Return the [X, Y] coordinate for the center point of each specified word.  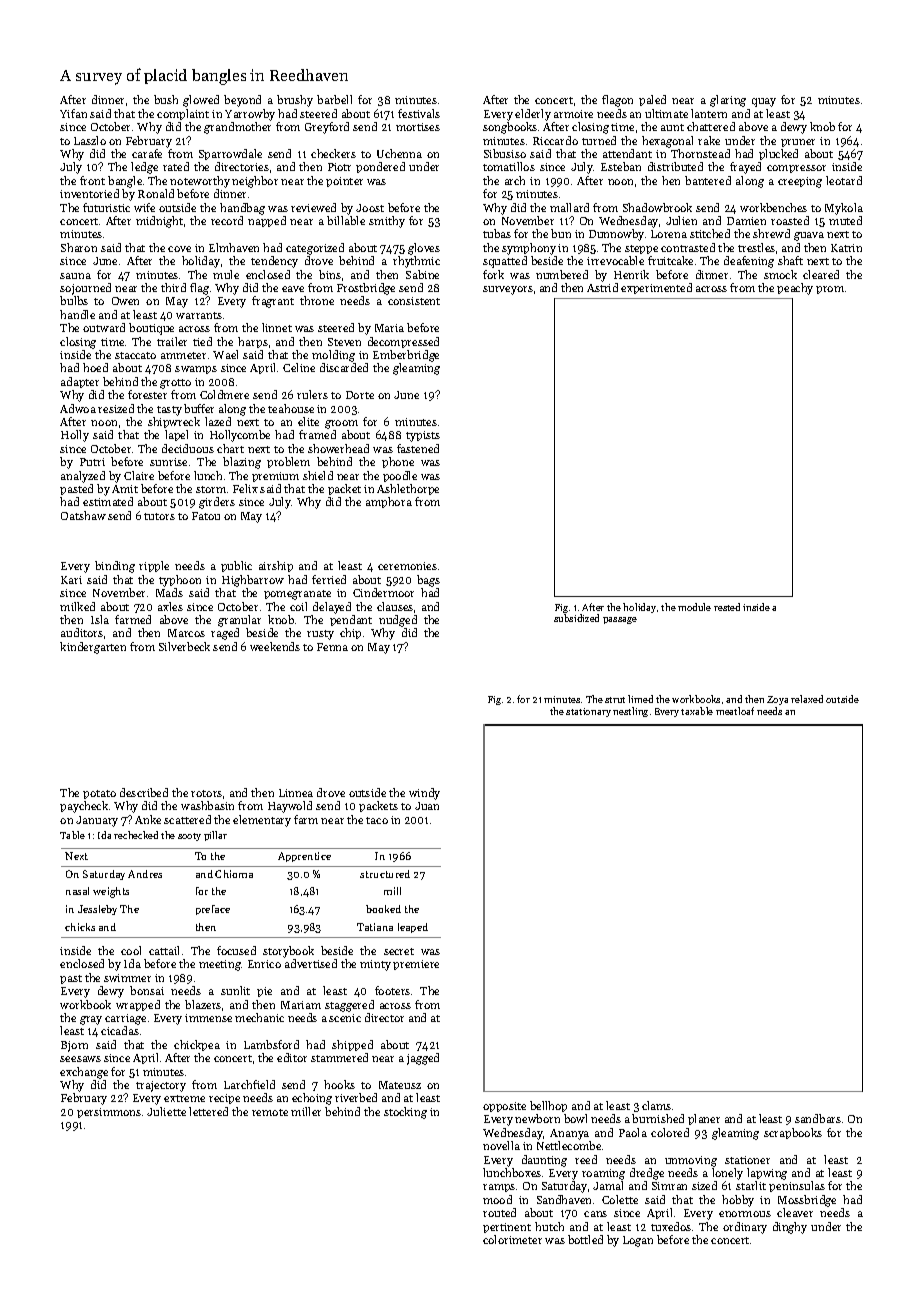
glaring [728, 101]
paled [652, 100]
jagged [423, 1059]
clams [656, 1105]
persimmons [109, 1113]
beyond [242, 101]
